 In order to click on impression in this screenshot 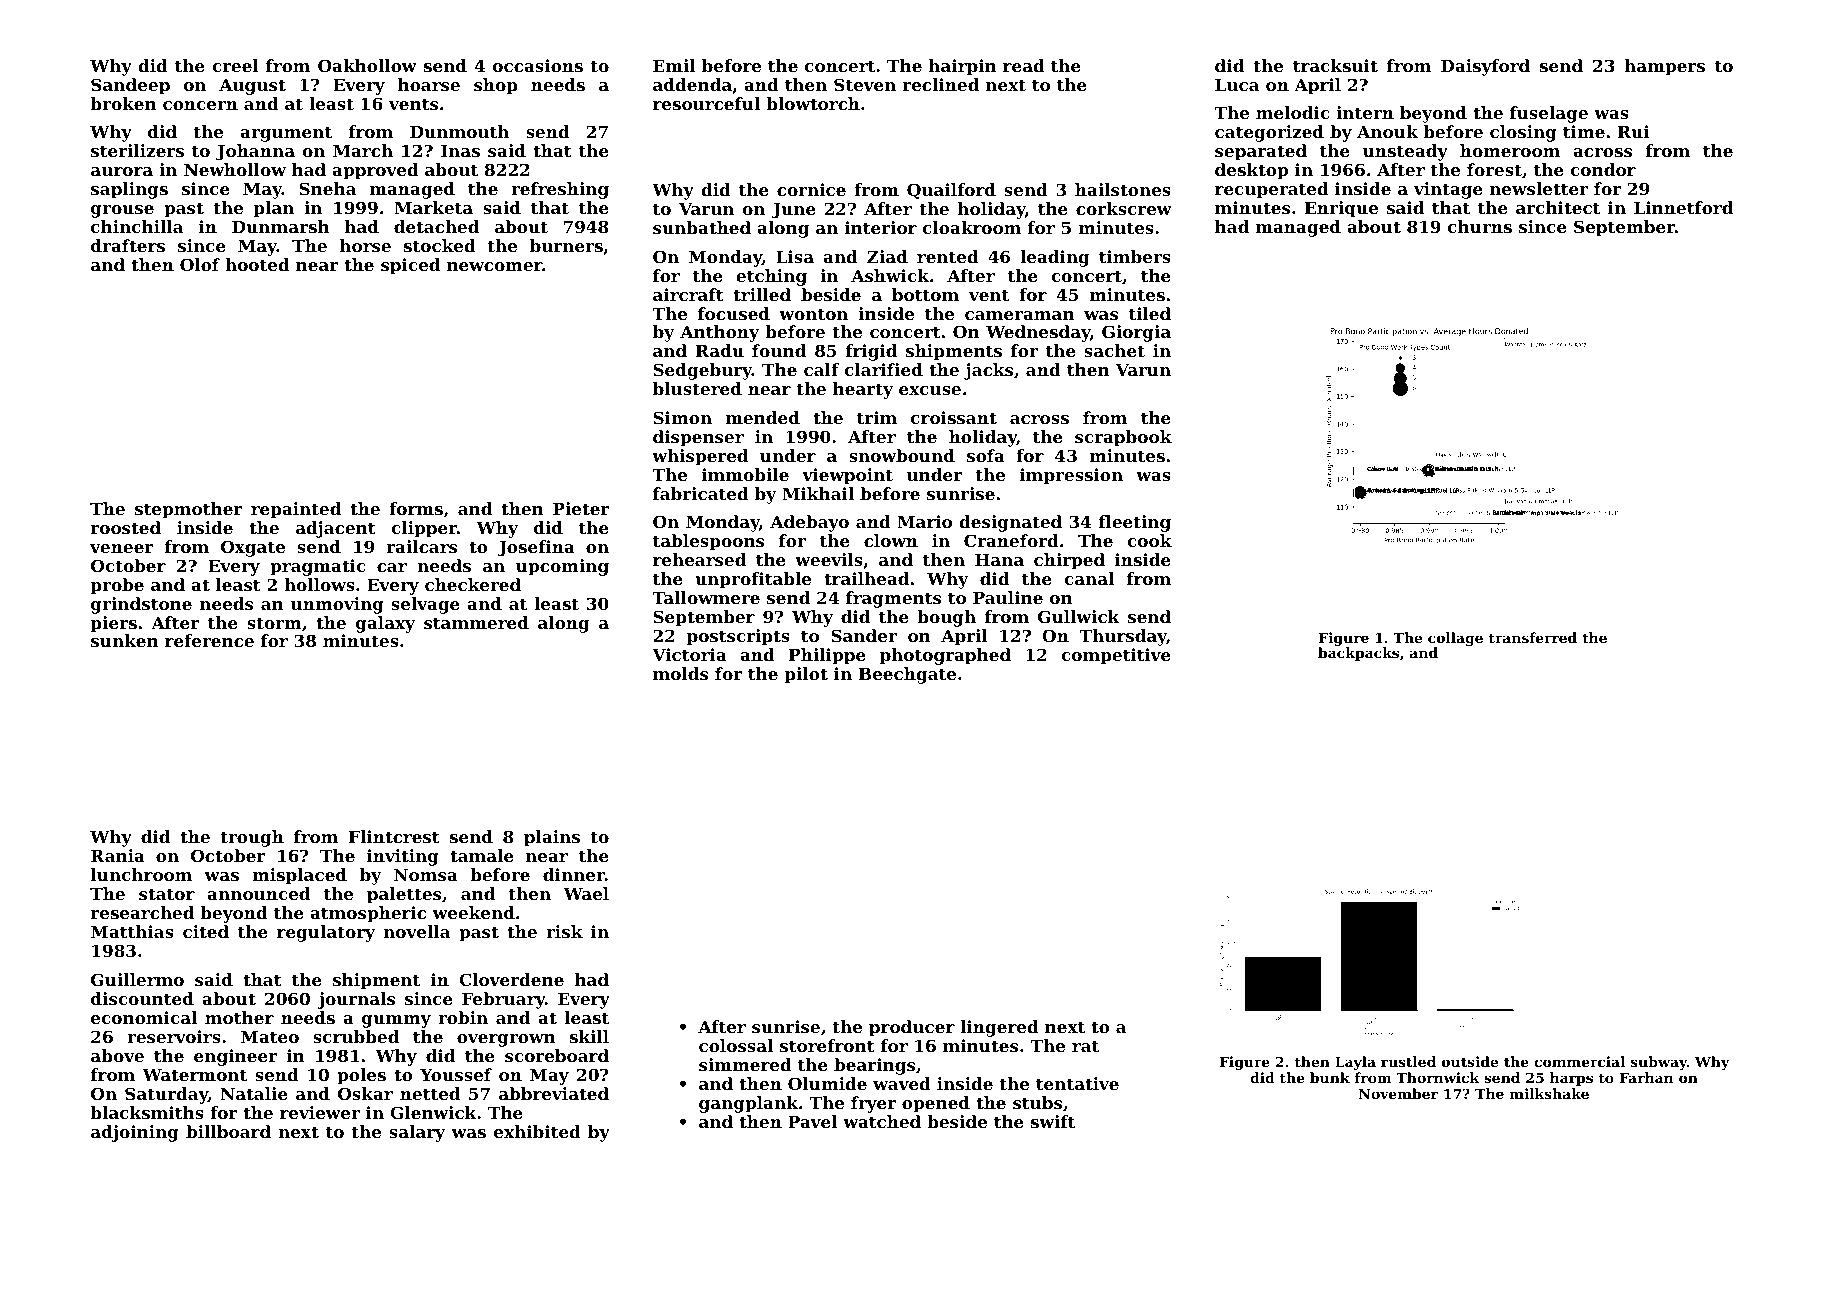, I will do `click(1071, 476)`.
